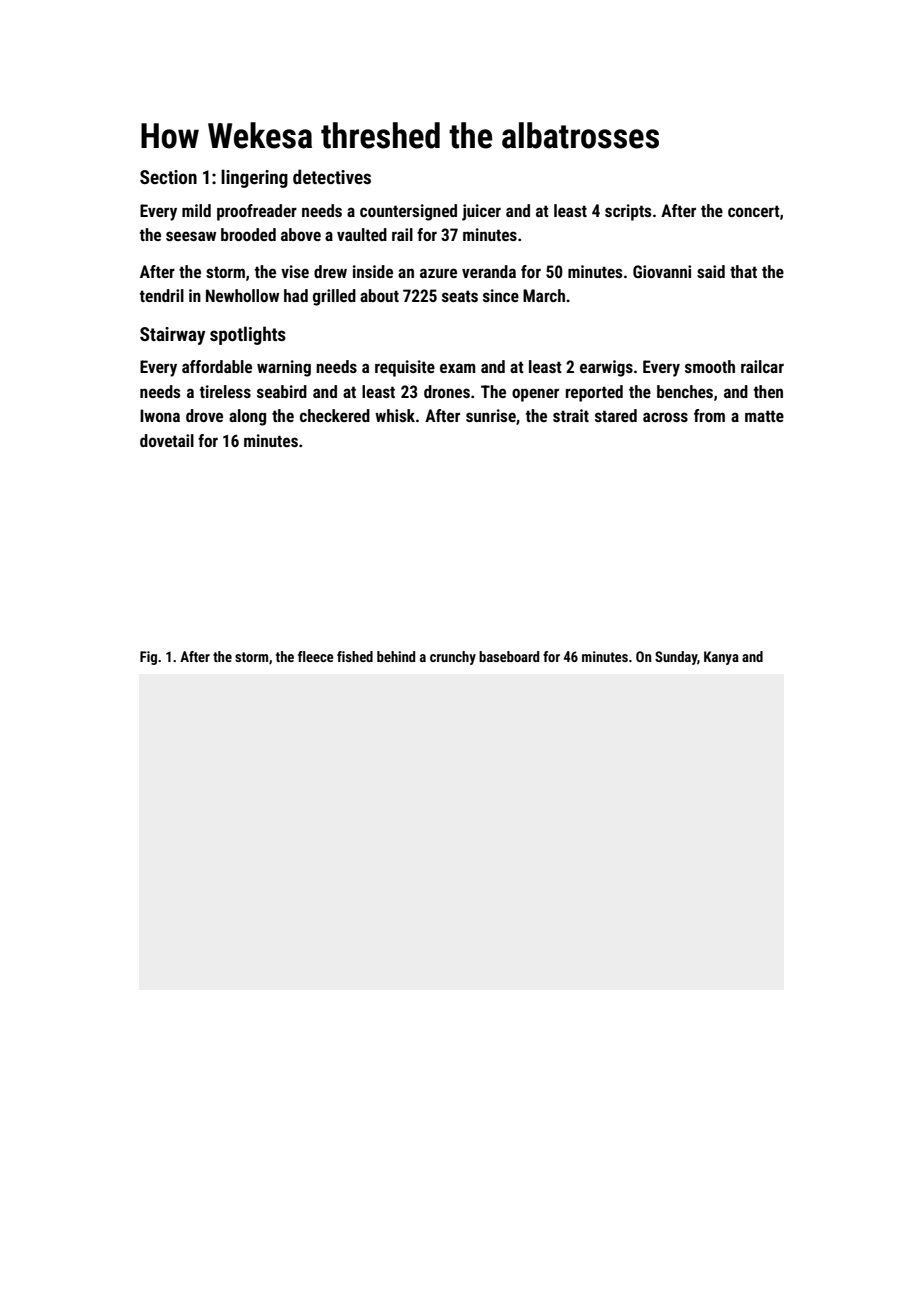  I want to click on that, so click(743, 271).
